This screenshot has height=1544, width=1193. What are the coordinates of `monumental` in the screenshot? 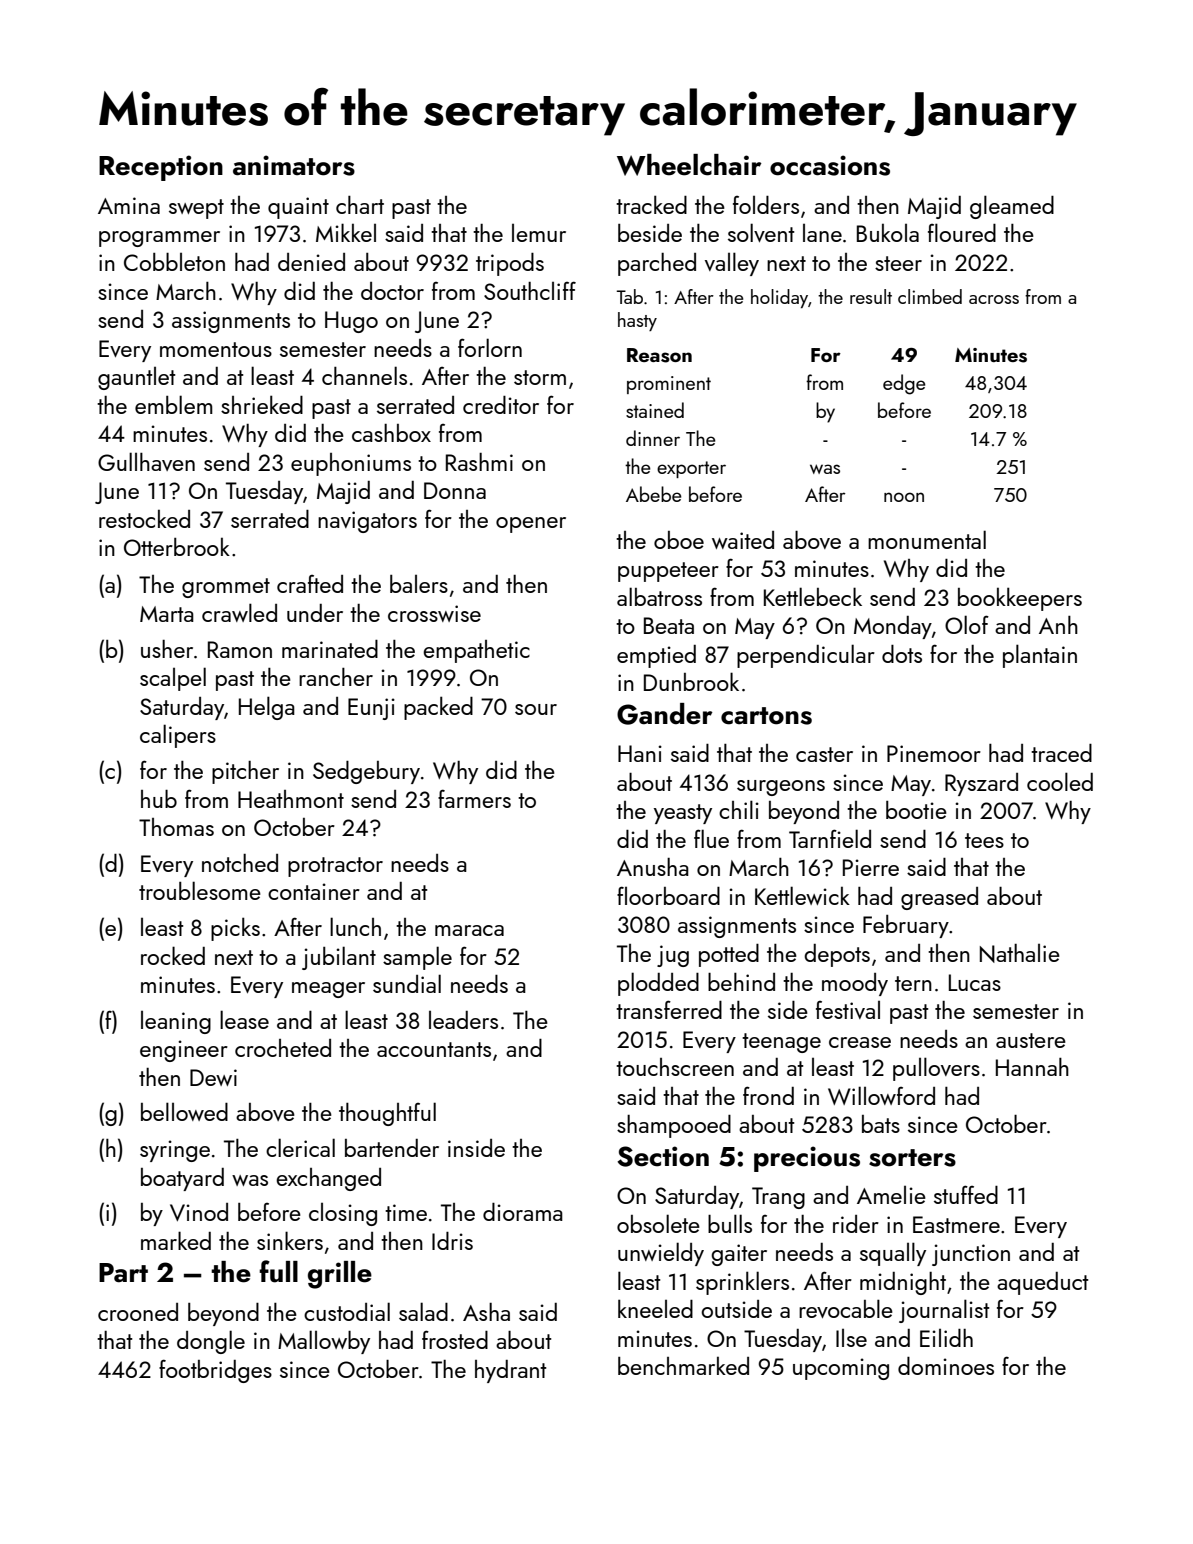 It's located at (927, 539).
